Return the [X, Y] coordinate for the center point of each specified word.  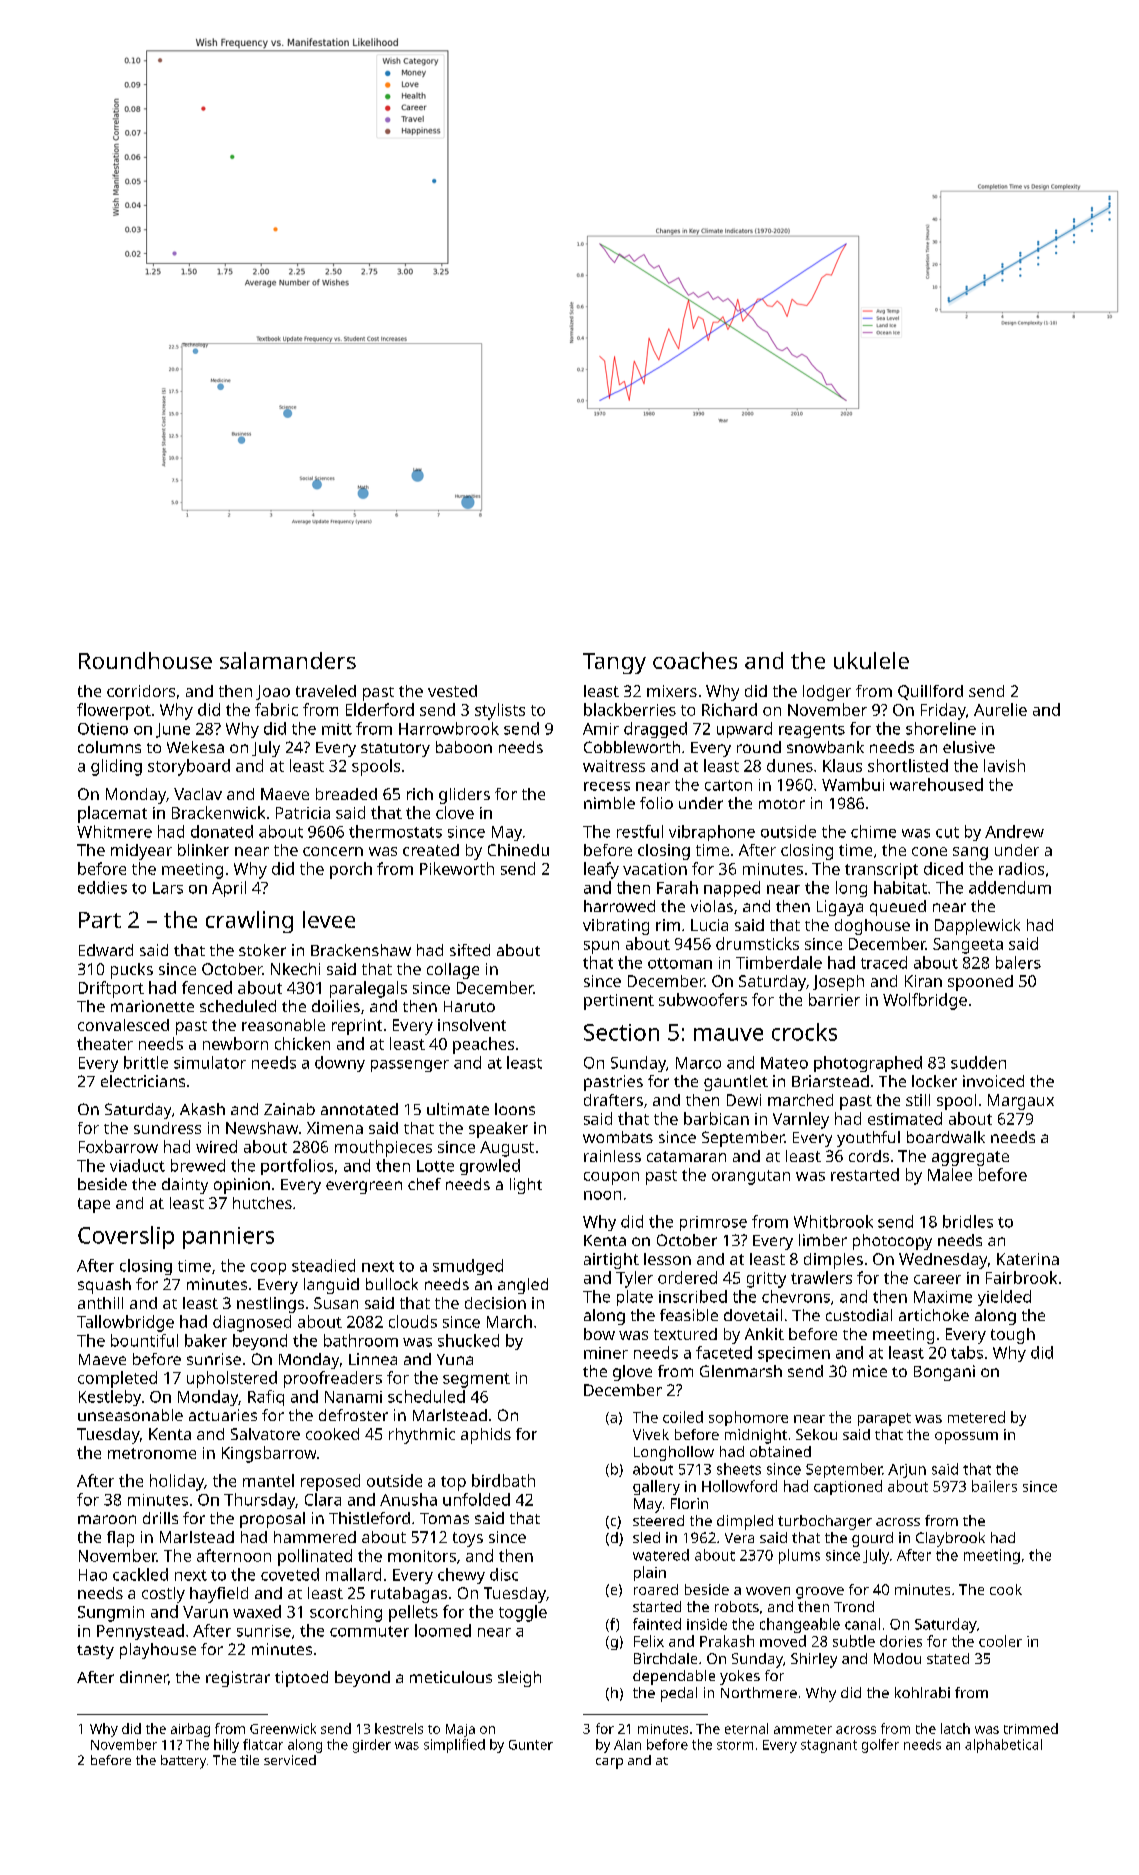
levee [329, 919]
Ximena [335, 1128]
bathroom [361, 1340]
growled [490, 1167]
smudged [468, 1267]
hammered [315, 1537]
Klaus [842, 765]
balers [1018, 962]
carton [728, 785]
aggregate [970, 1158]
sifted [470, 950]
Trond [854, 1606]
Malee [950, 1174]
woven [768, 1591]
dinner [144, 1677]
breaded [346, 794]
